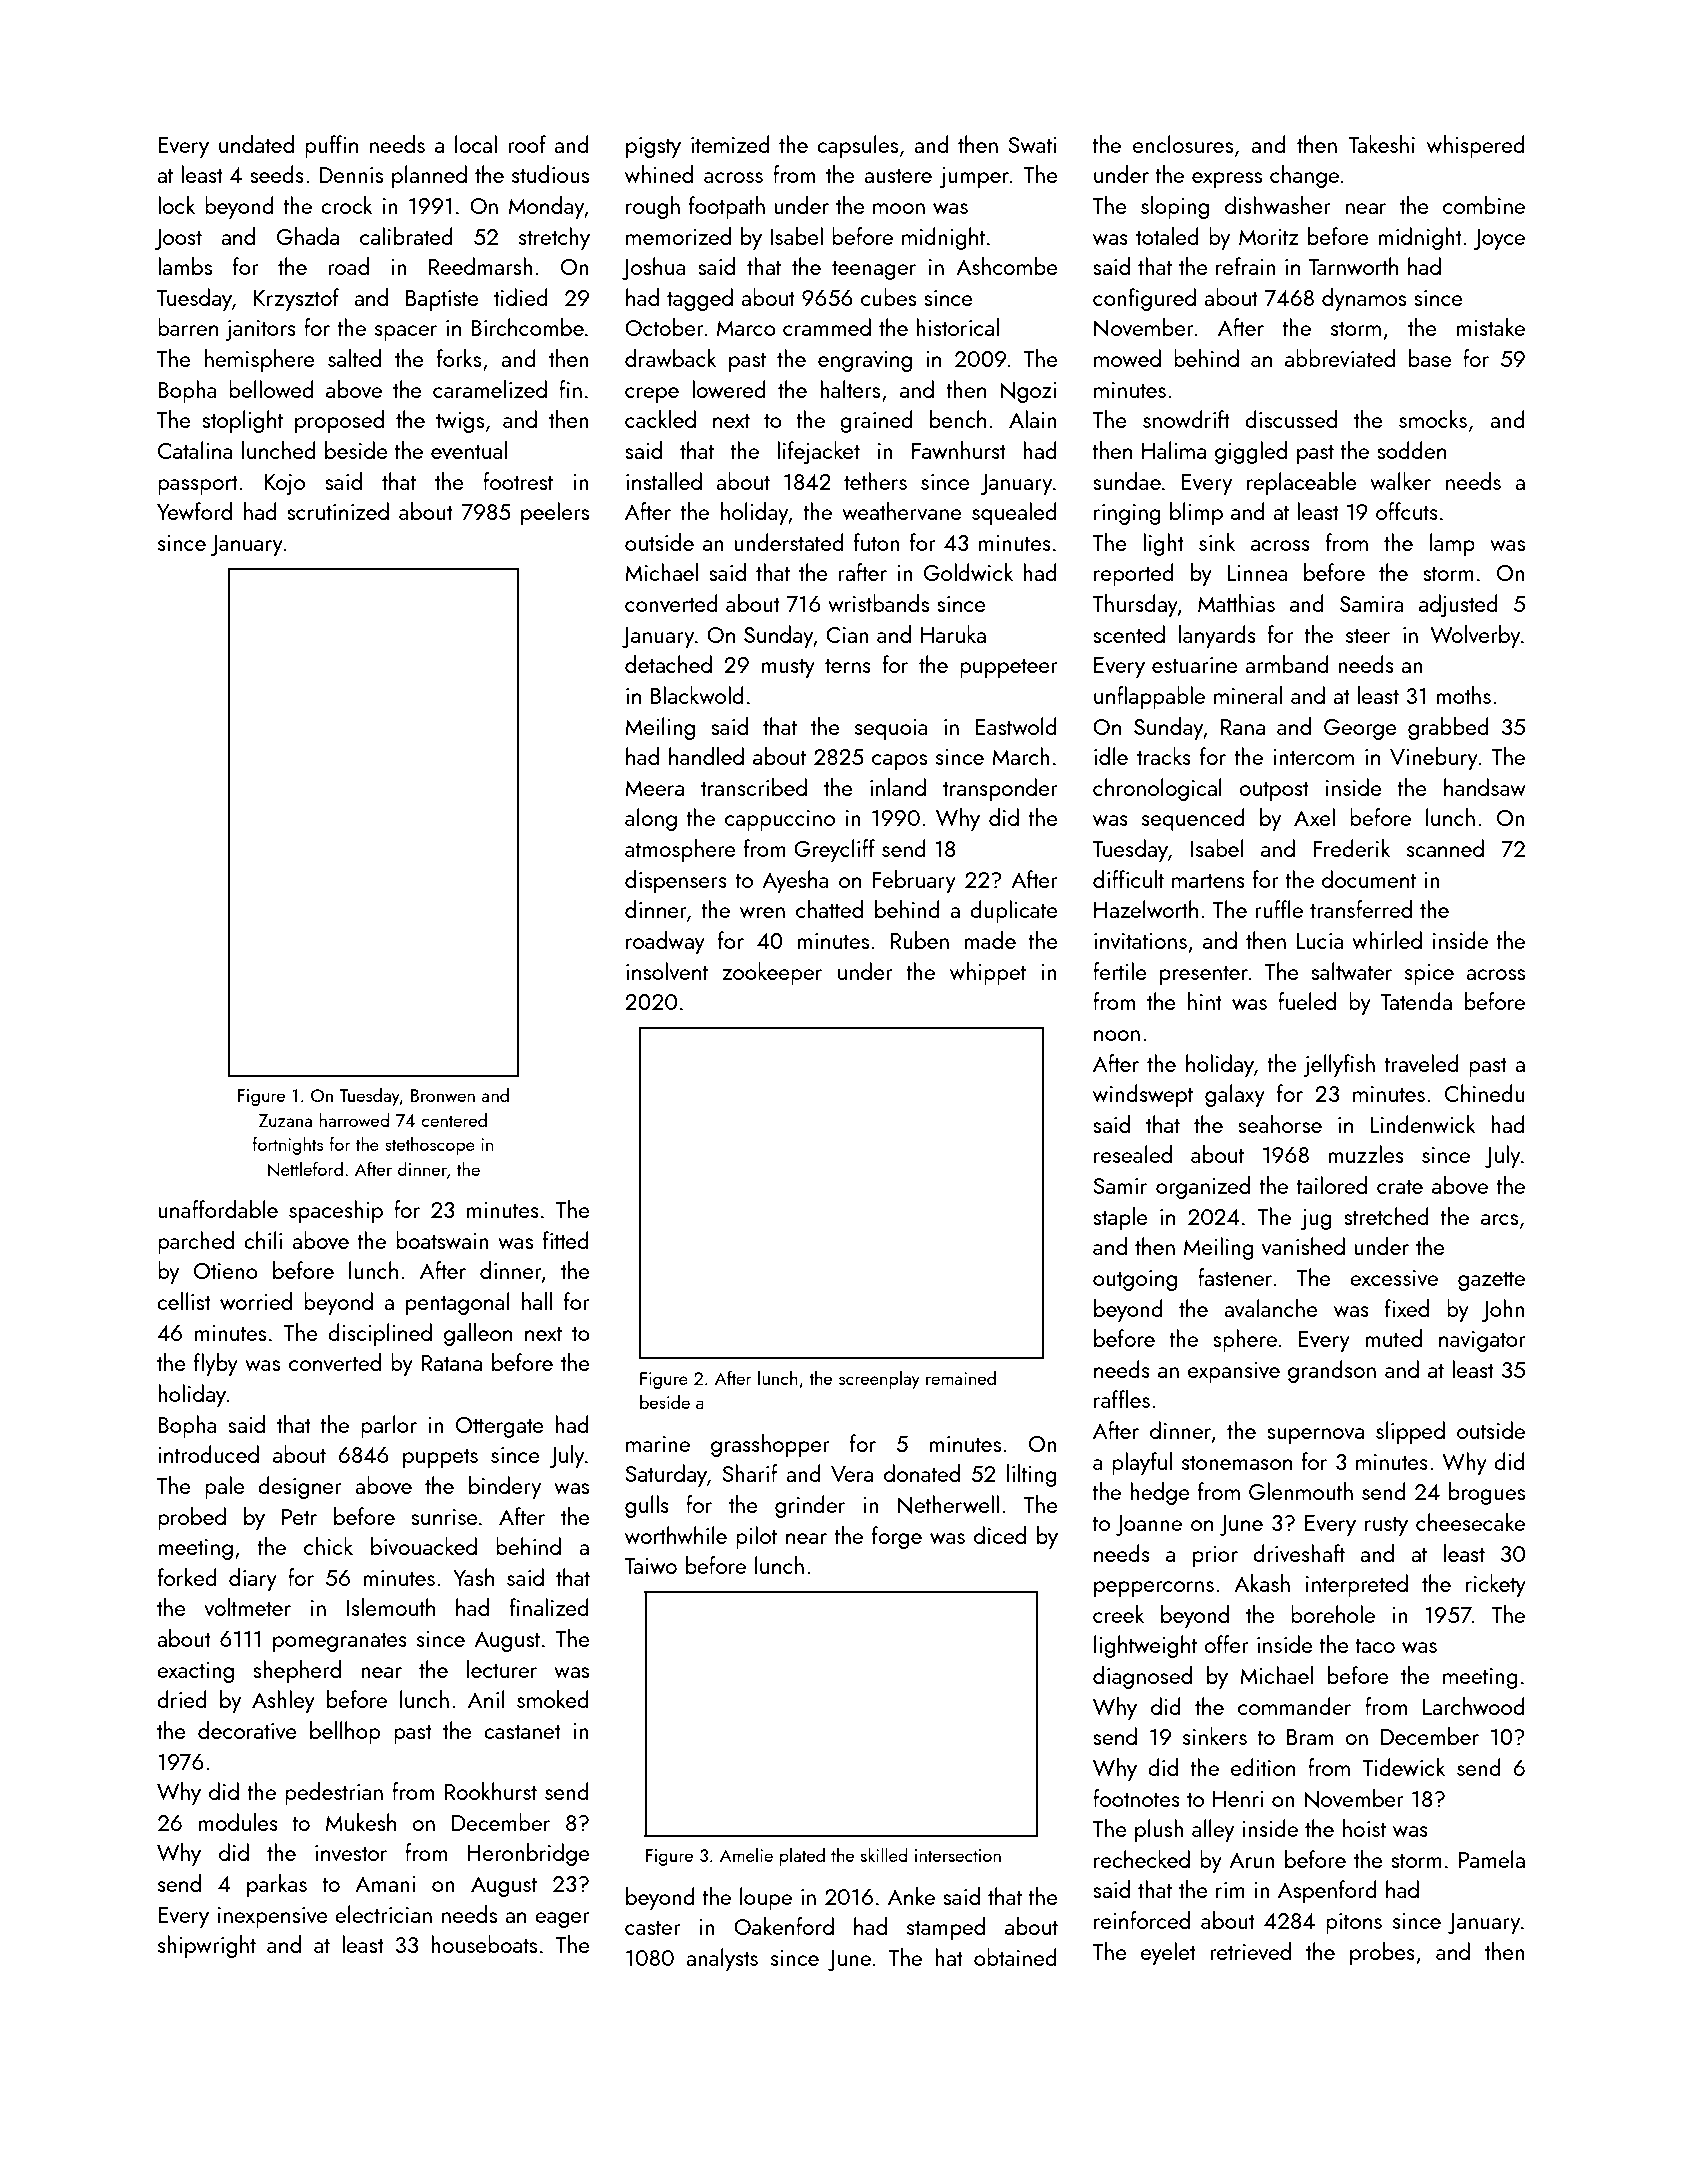 This screenshot has height=2178, width=1683. Describe the element at coordinates (207, 1946) in the screenshot. I see `shipwright` at that location.
